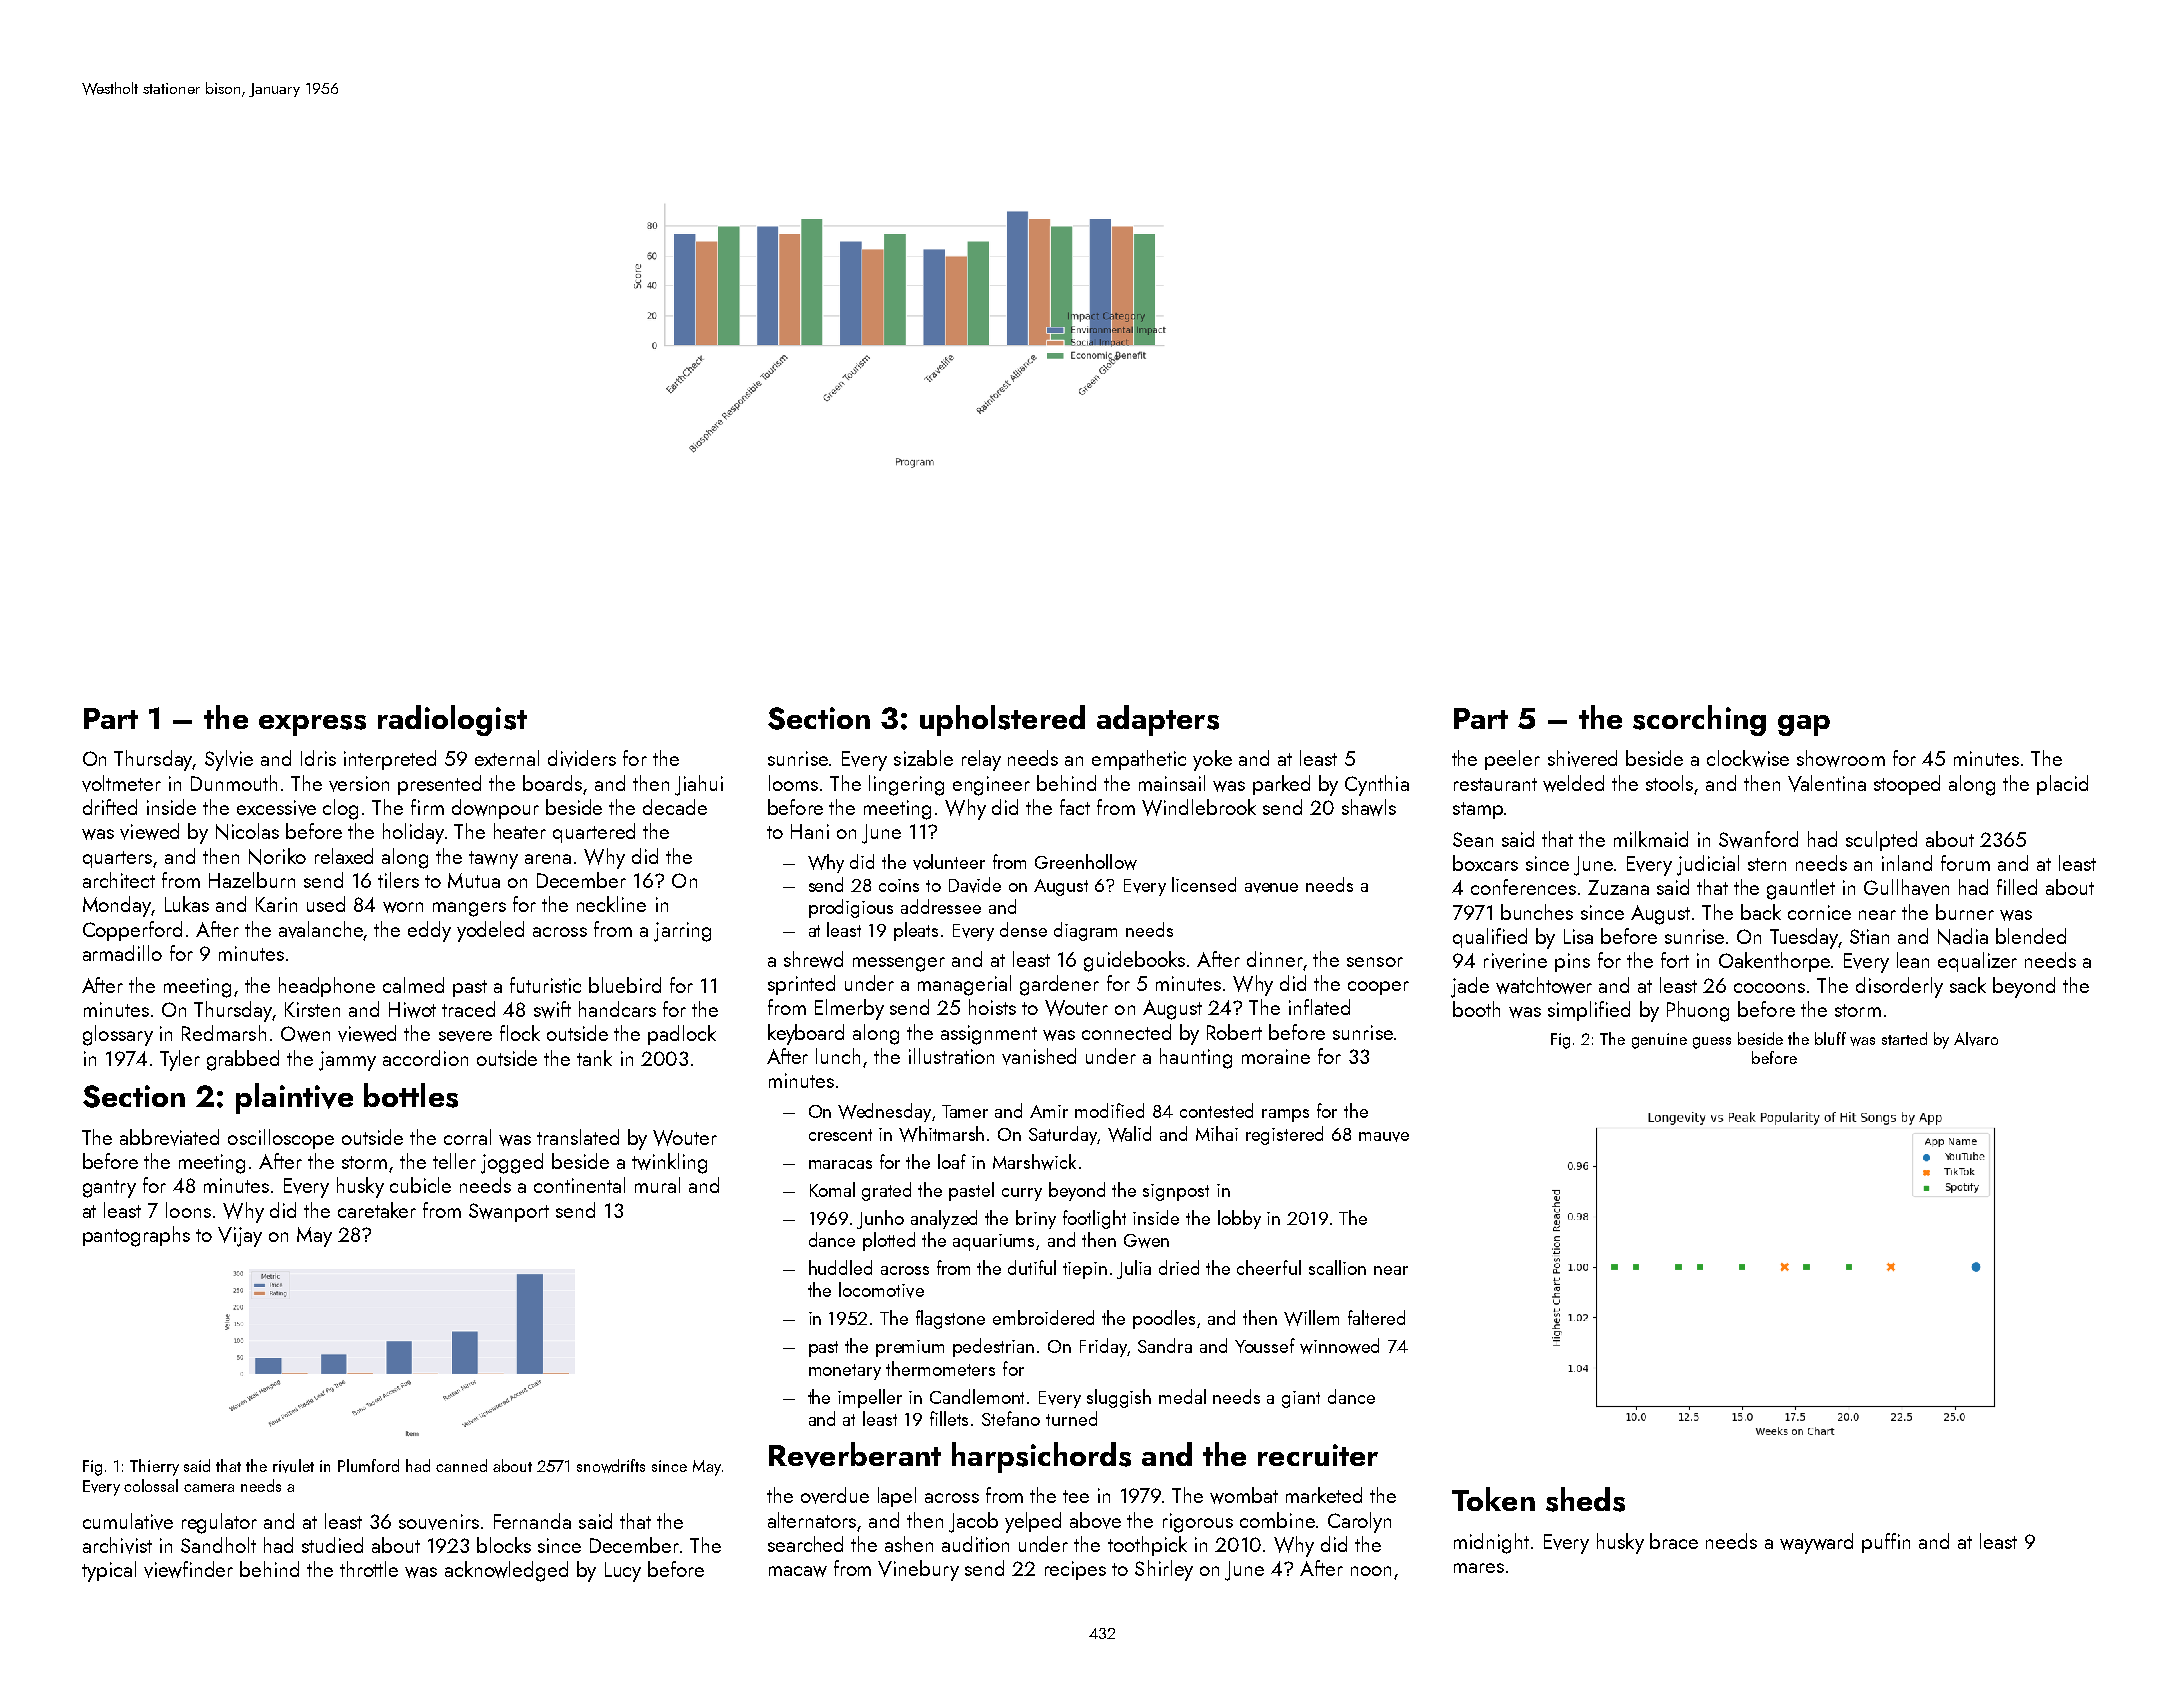  What do you see at coordinates (806, 1034) in the screenshot?
I see `keyboard` at bounding box center [806, 1034].
